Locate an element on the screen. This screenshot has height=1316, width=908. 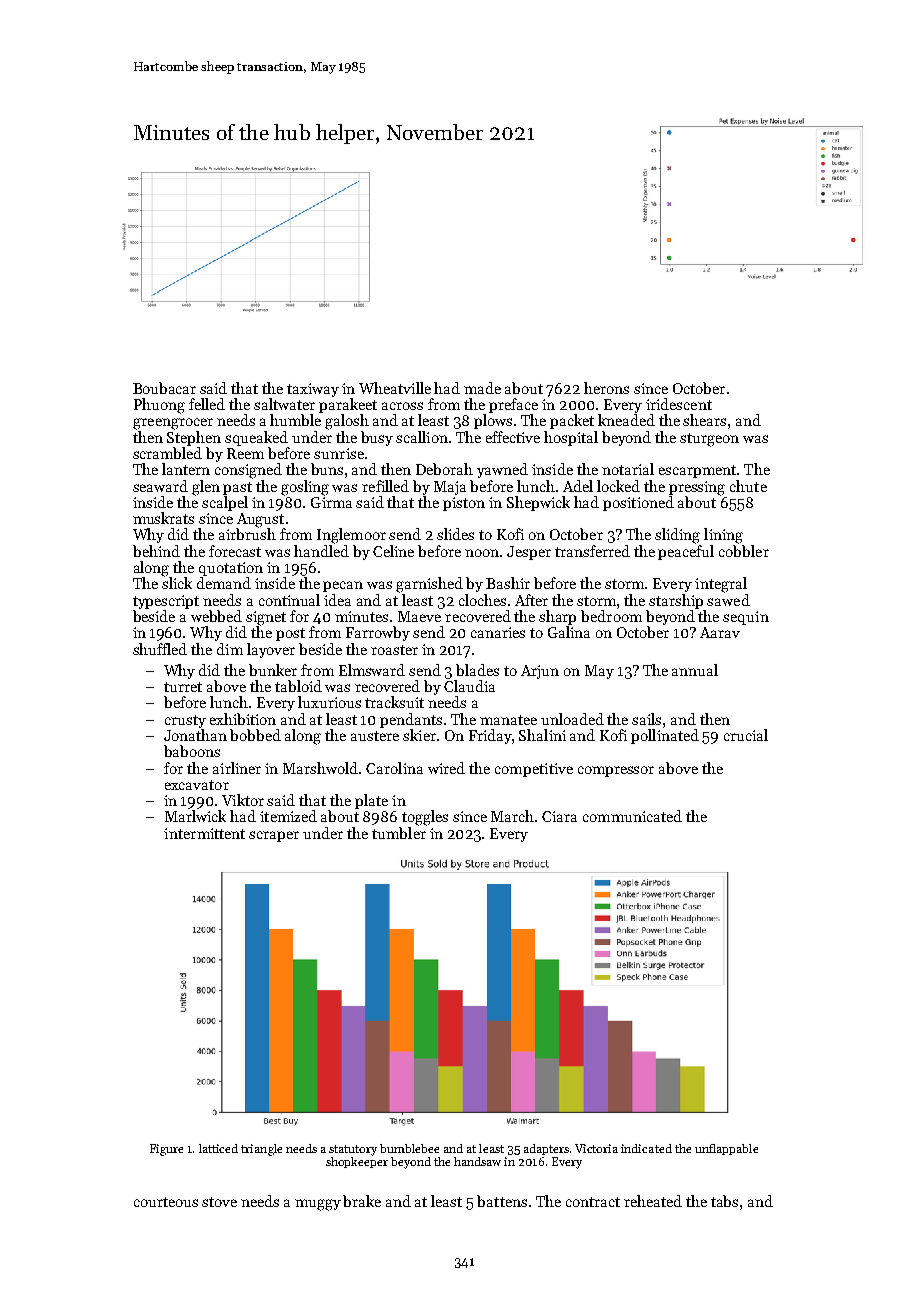
taxiway is located at coordinates (313, 390).
